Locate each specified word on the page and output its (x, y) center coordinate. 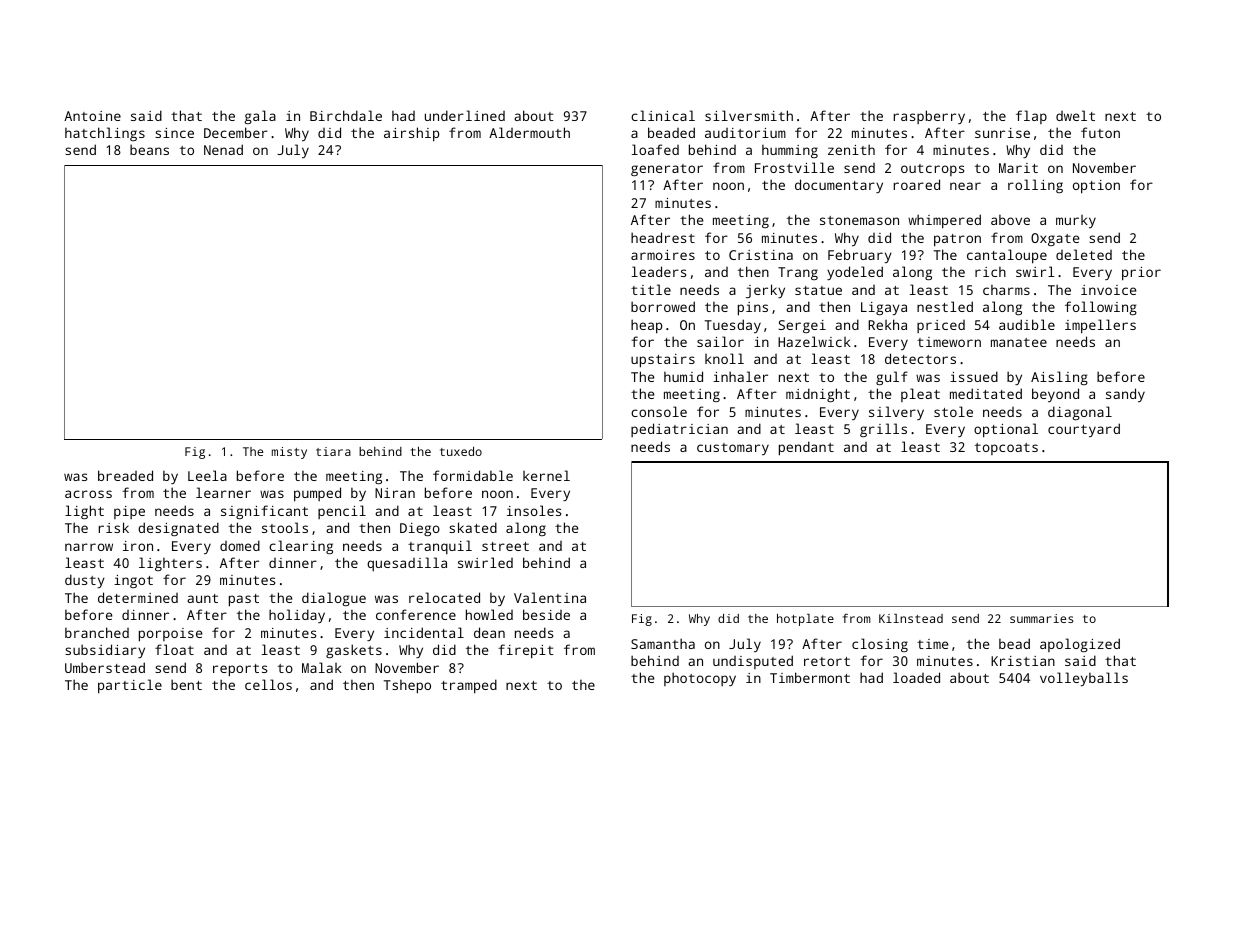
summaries (1042, 618)
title (651, 289)
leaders (659, 271)
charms (1006, 290)
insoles (534, 510)
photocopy (700, 679)
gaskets (354, 651)
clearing (301, 547)
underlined (465, 115)
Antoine (92, 116)
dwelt (1075, 115)
